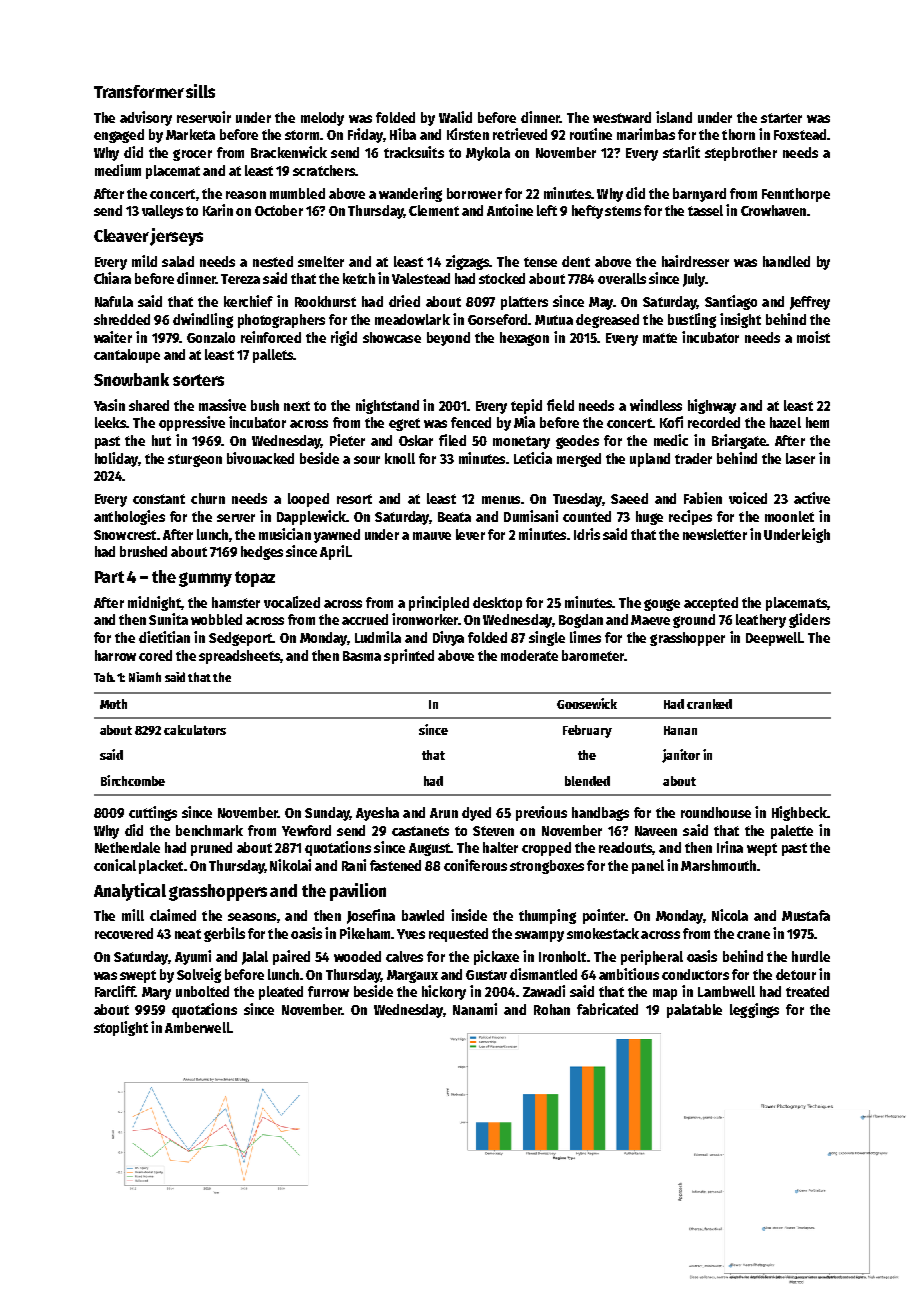 Image resolution: width=924 pixels, height=1308 pixels. Describe the element at coordinates (115, 865) in the image. I see `conical` at that location.
